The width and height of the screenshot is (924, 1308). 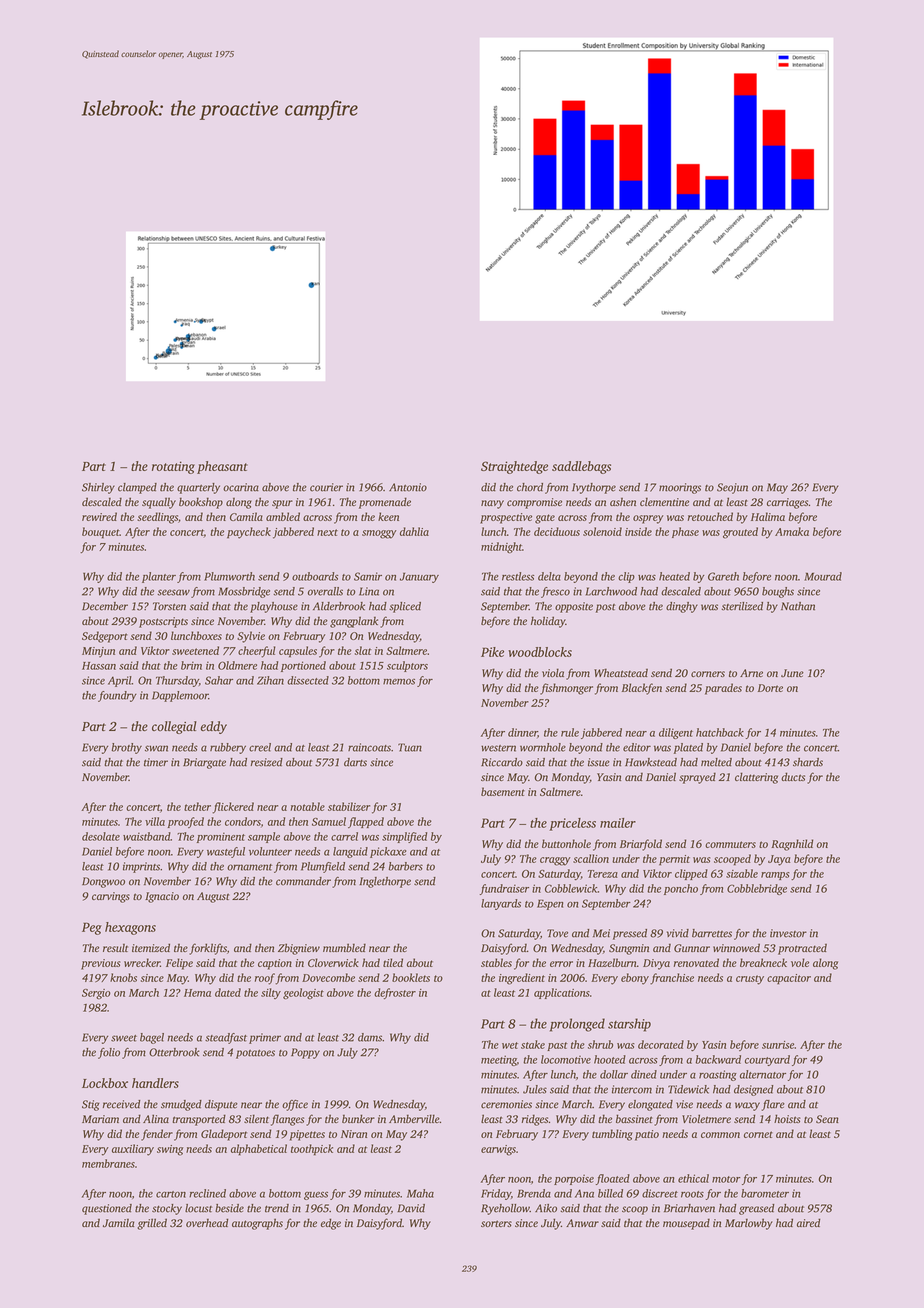 I want to click on courier, so click(x=326, y=487).
